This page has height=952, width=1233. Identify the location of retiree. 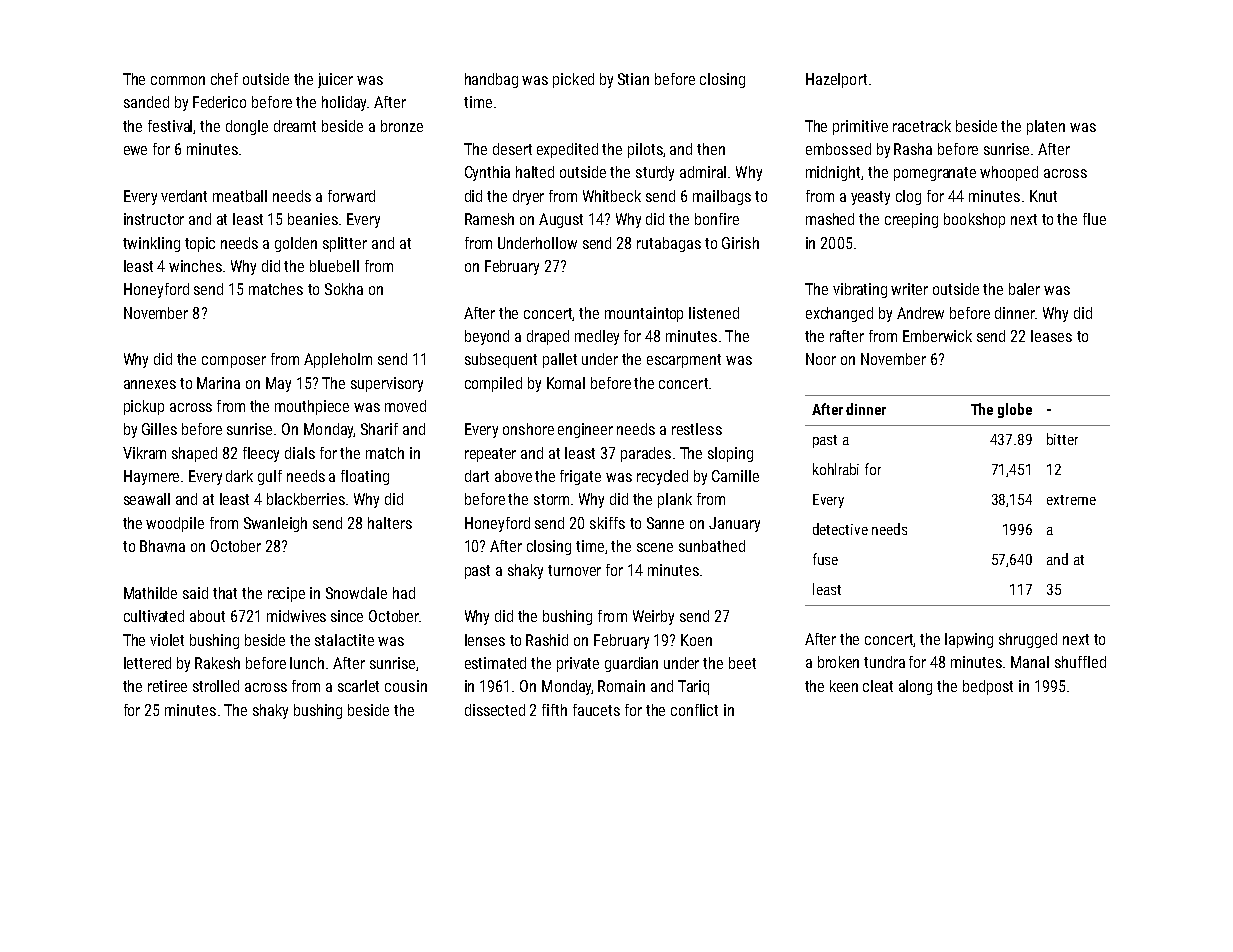
(167, 686).
